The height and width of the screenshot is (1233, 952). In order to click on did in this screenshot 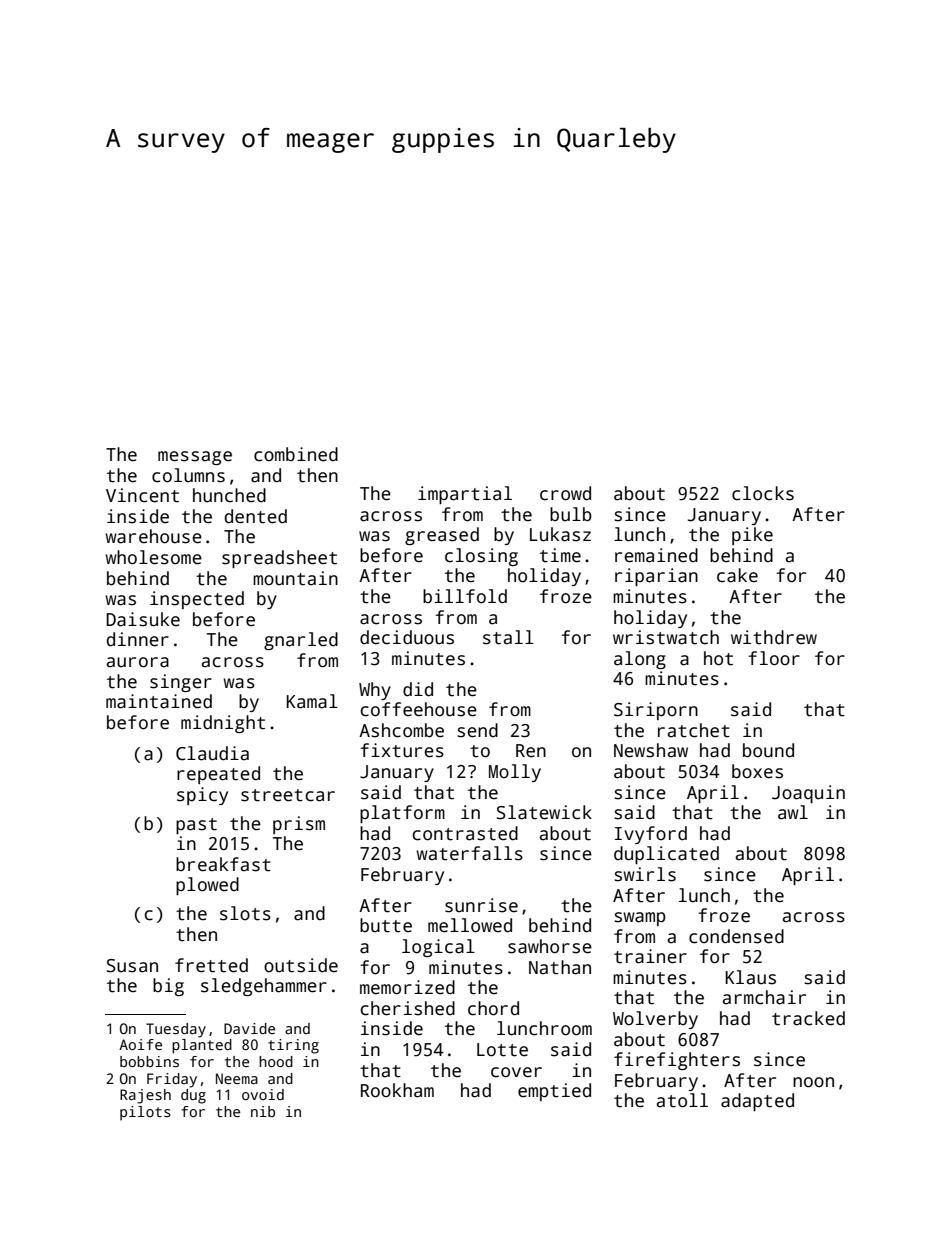, I will do `click(418, 689)`.
